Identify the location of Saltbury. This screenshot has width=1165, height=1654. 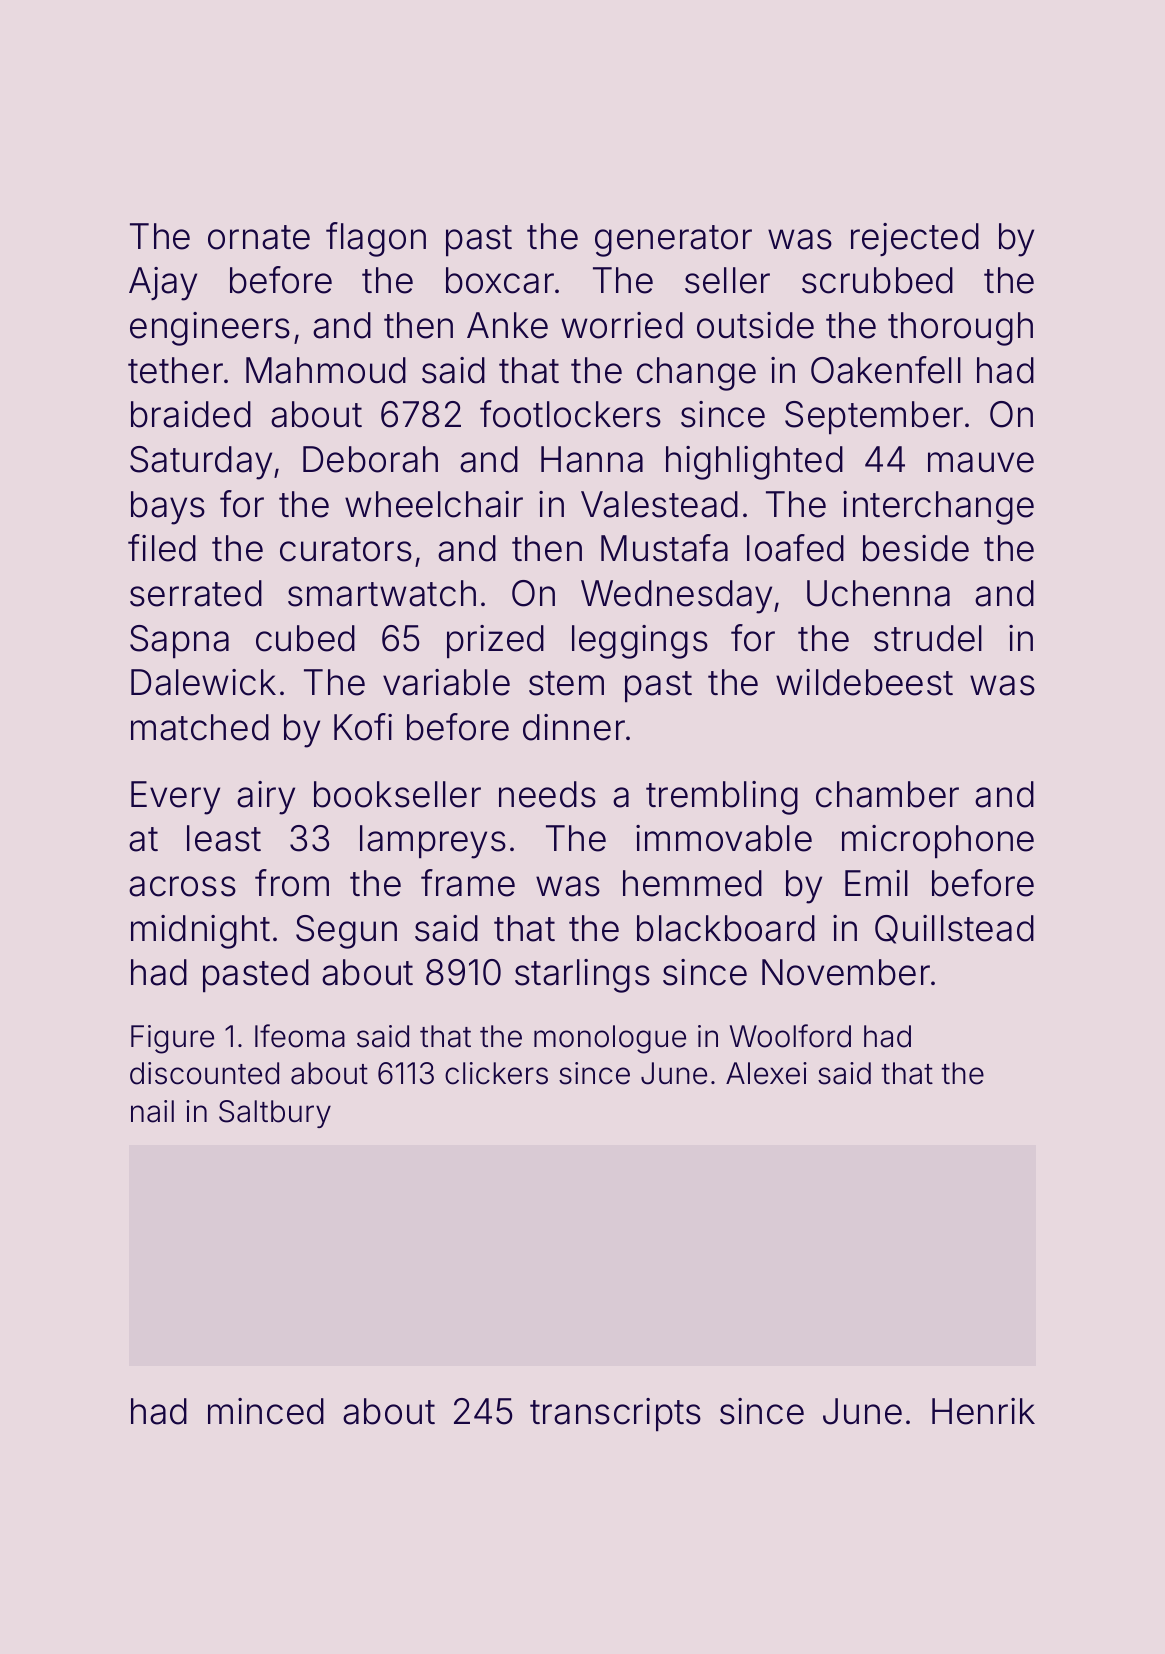
(275, 1114).
